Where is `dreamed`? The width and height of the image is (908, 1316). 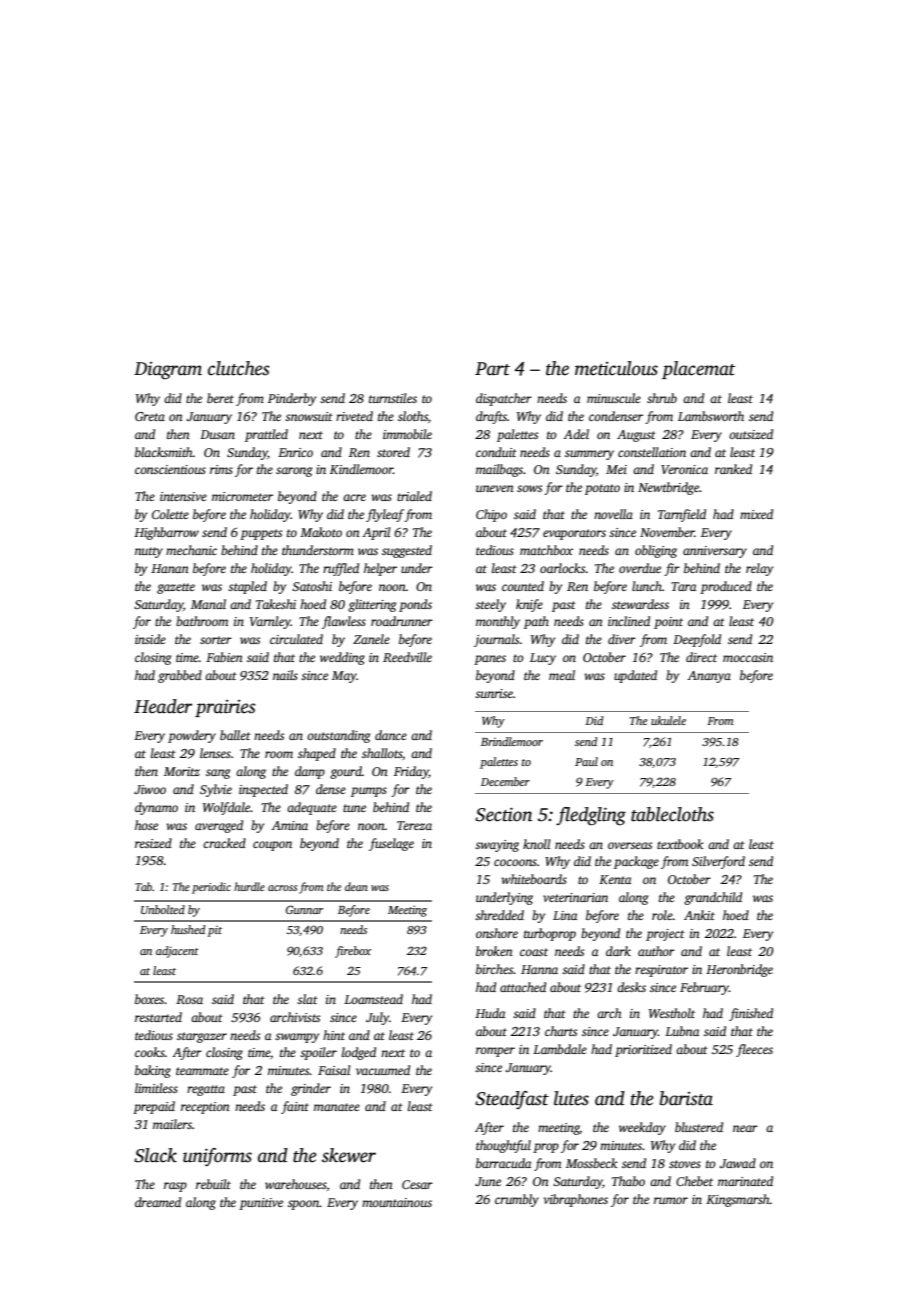 dreamed is located at coordinates (158, 1202).
